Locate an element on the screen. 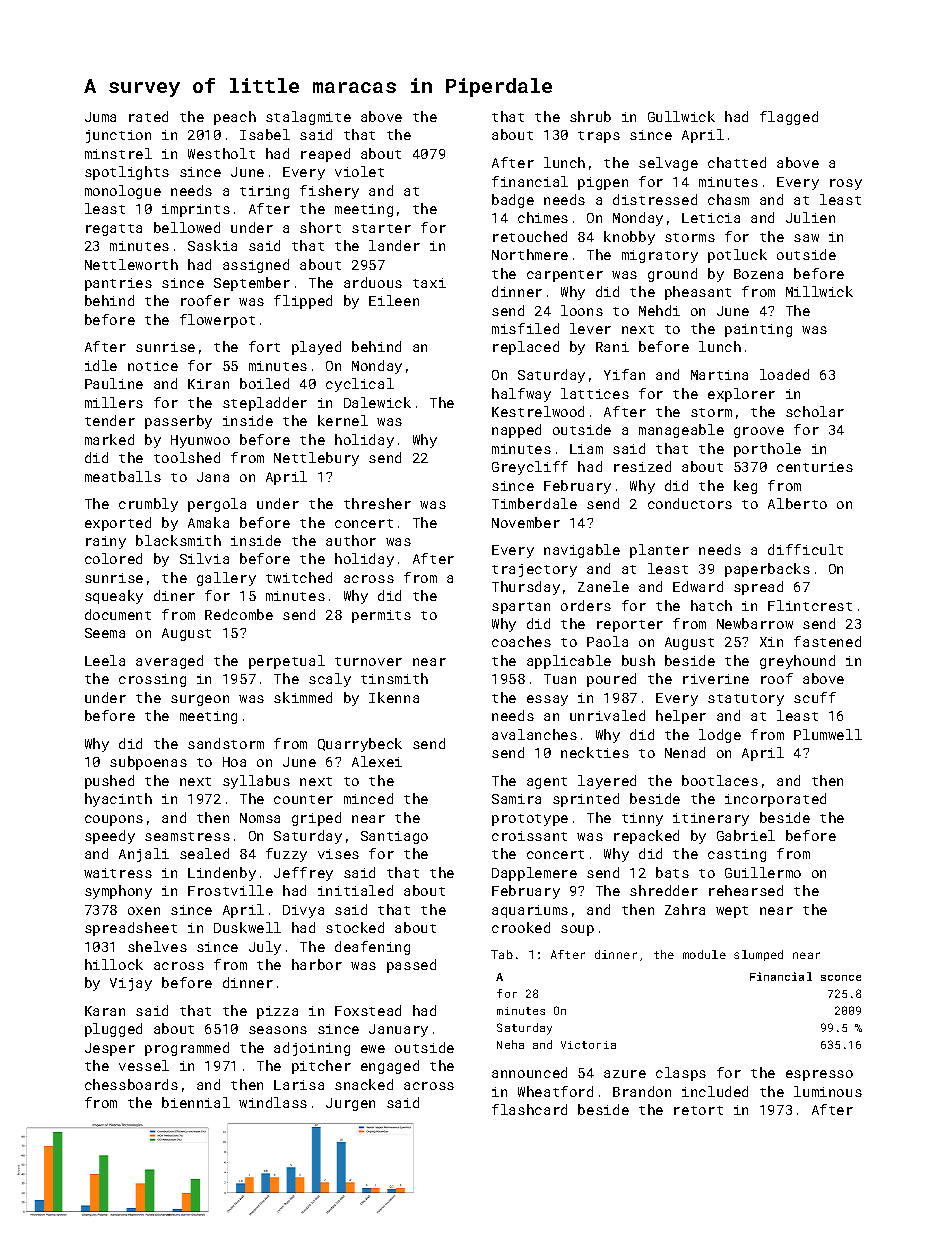 Image resolution: width=952 pixels, height=1233 pixels. Millwick is located at coordinates (819, 291).
